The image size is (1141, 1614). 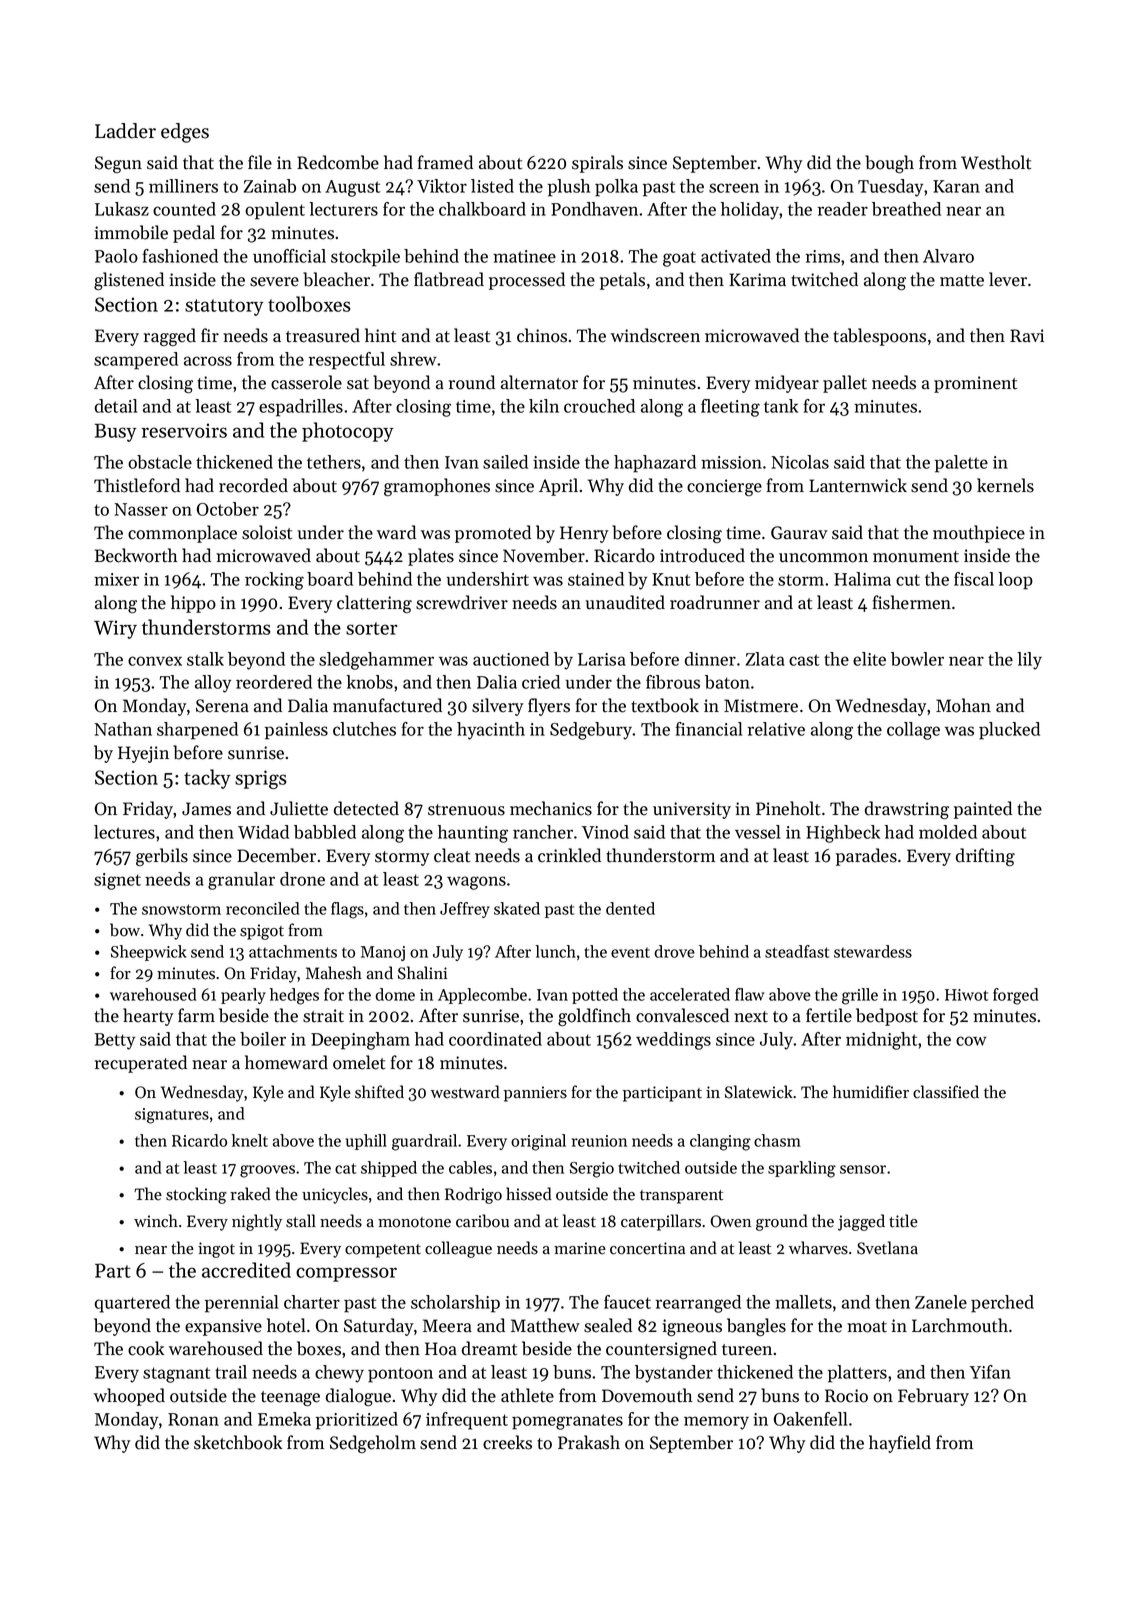 What do you see at coordinates (948, 832) in the screenshot?
I see `molded` at bounding box center [948, 832].
